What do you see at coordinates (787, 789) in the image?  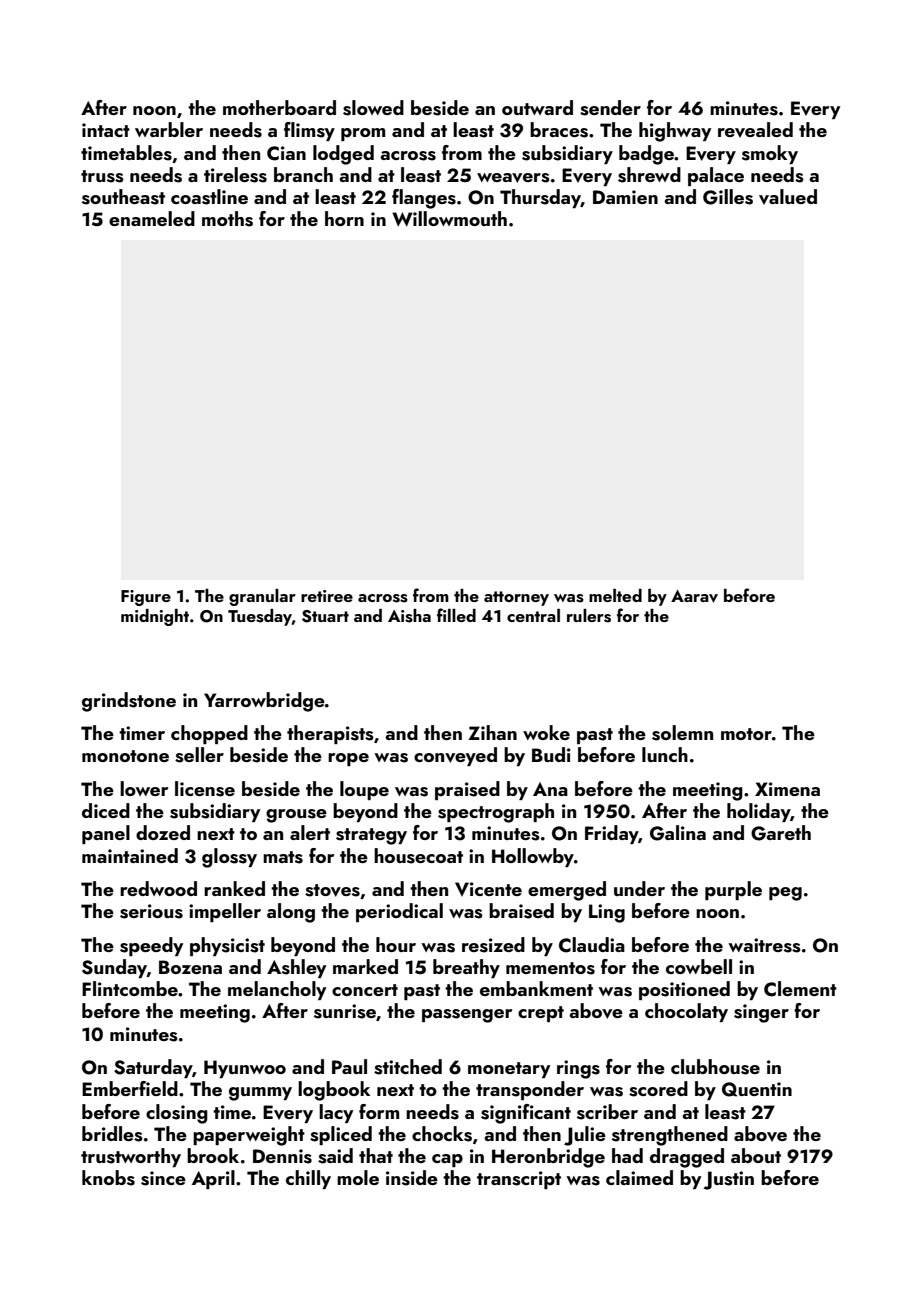 I see `Ximena` at bounding box center [787, 789].
